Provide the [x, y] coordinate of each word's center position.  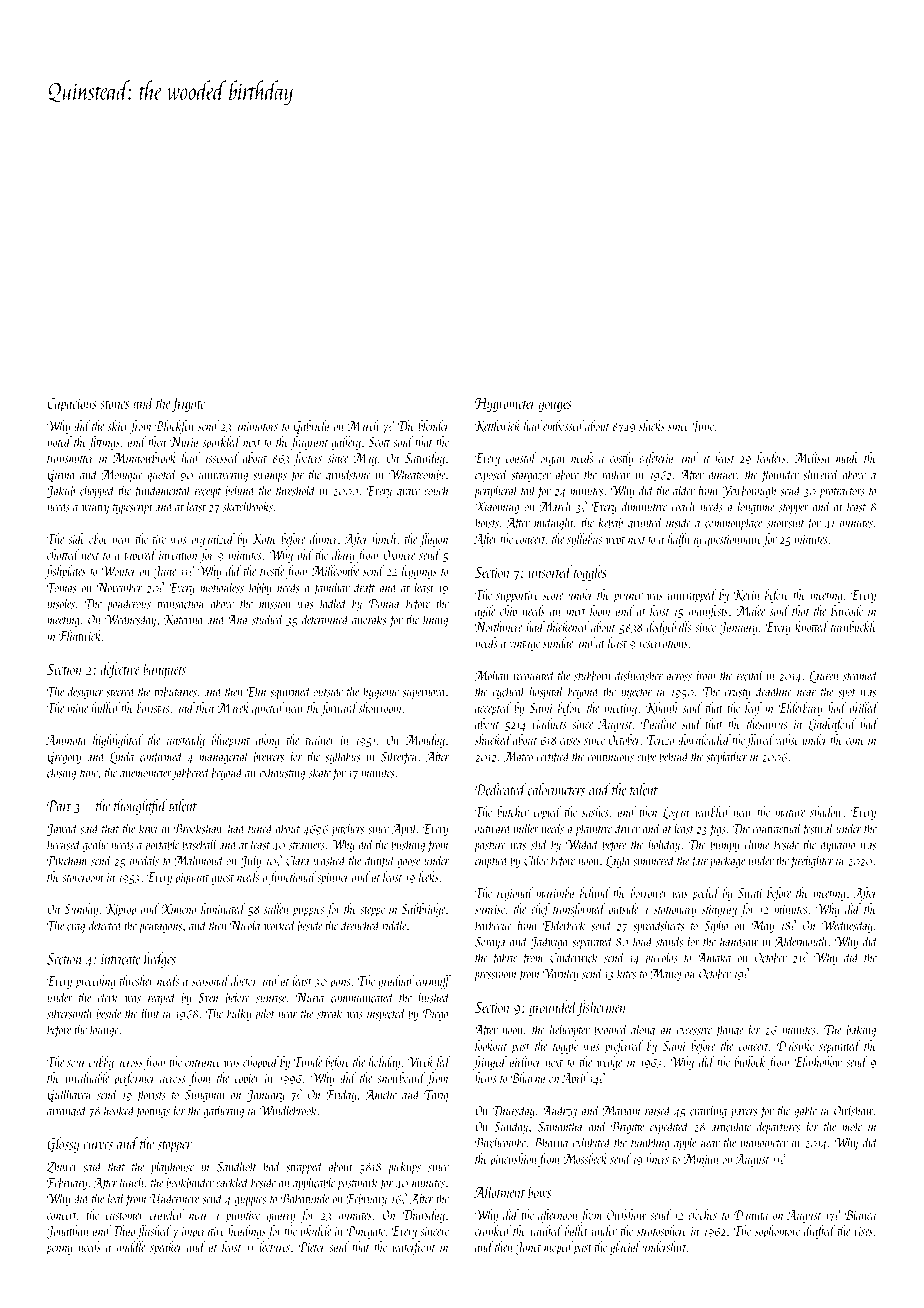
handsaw [739, 941]
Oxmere [399, 555]
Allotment [499, 1191]
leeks [429, 876]
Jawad [62, 829]
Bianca [860, 1215]
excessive [694, 1030]
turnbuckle [854, 626]
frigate [188, 404]
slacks [652, 425]
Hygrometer [505, 405]
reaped [162, 998]
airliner [525, 1061]
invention [178, 555]
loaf [116, 1199]
